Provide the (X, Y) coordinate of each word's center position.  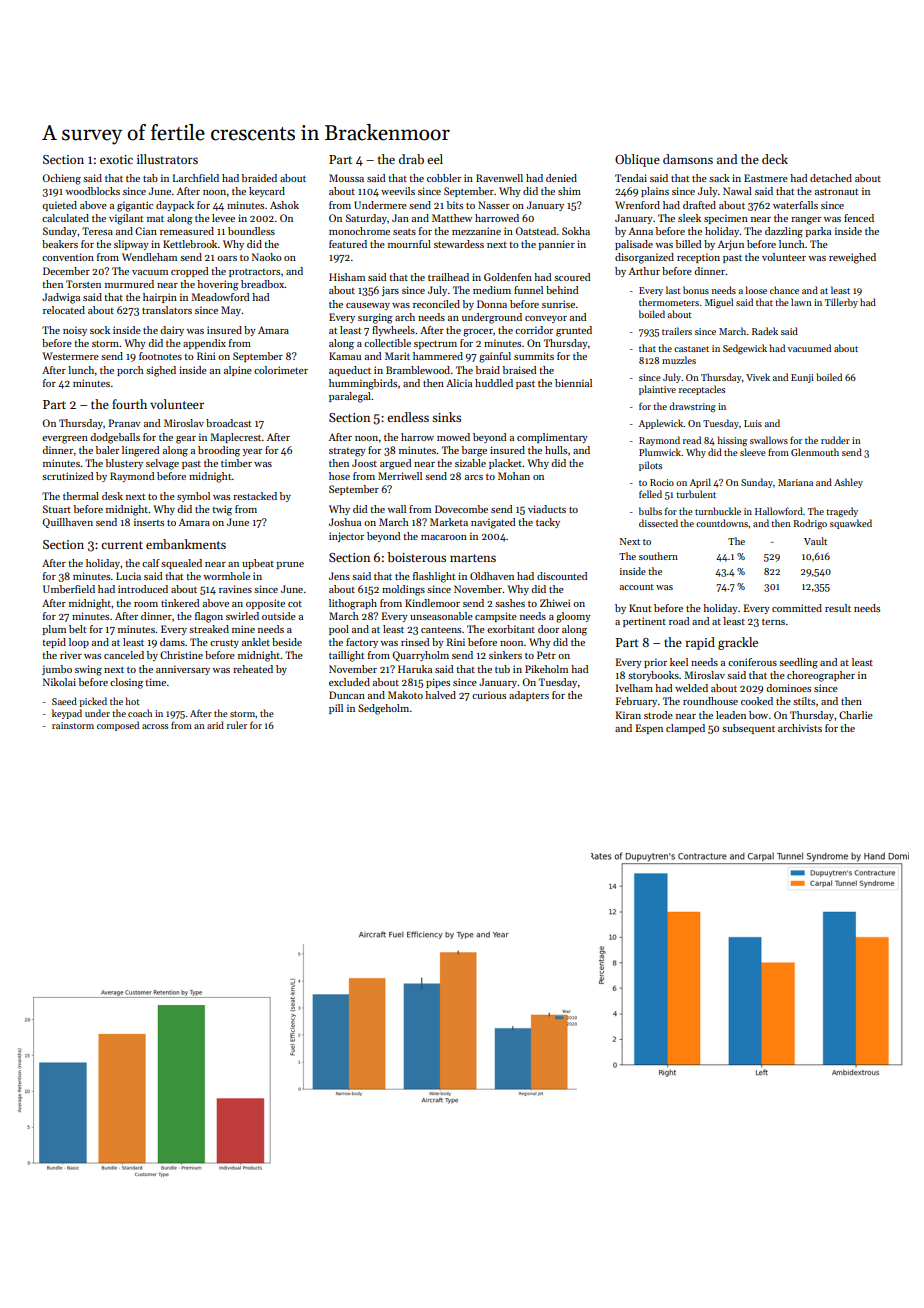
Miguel (719, 303)
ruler (237, 725)
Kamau (345, 356)
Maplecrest (235, 438)
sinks (446, 417)
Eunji (802, 378)
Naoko (267, 257)
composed (118, 726)
